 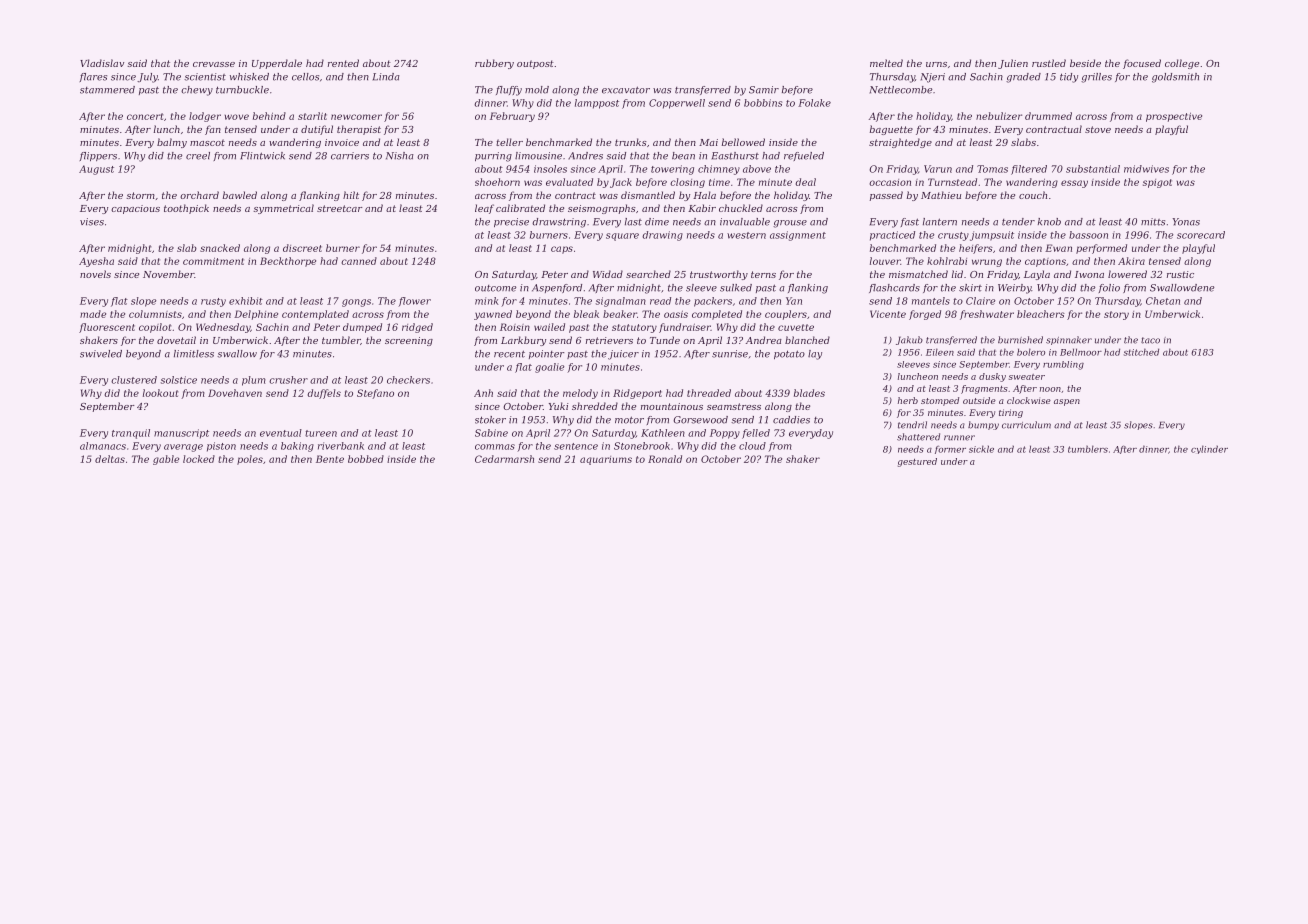 What do you see at coordinates (535, 64) in the image?
I see `outpost` at bounding box center [535, 64].
